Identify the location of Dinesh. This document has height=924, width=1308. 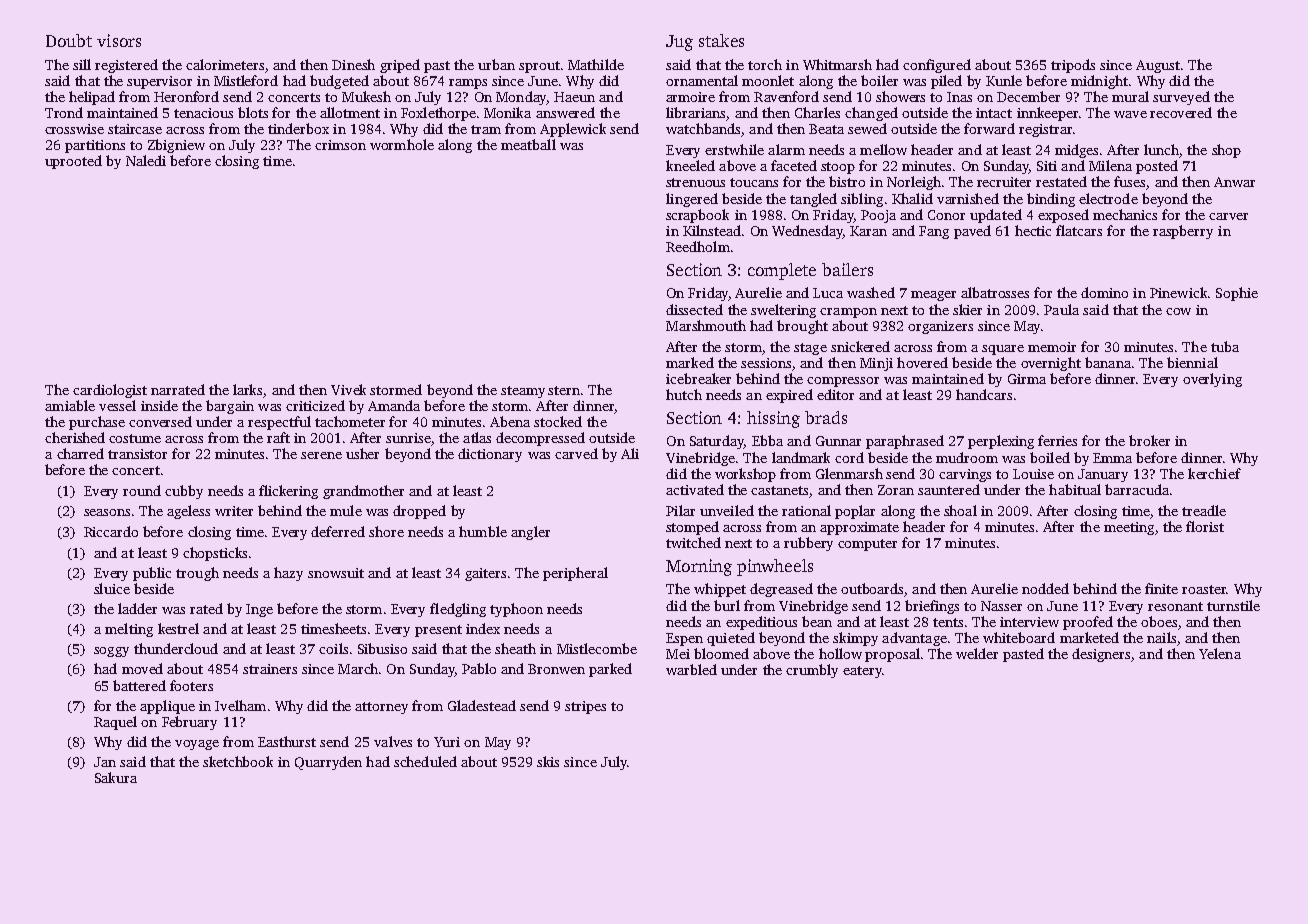
(353, 64).
